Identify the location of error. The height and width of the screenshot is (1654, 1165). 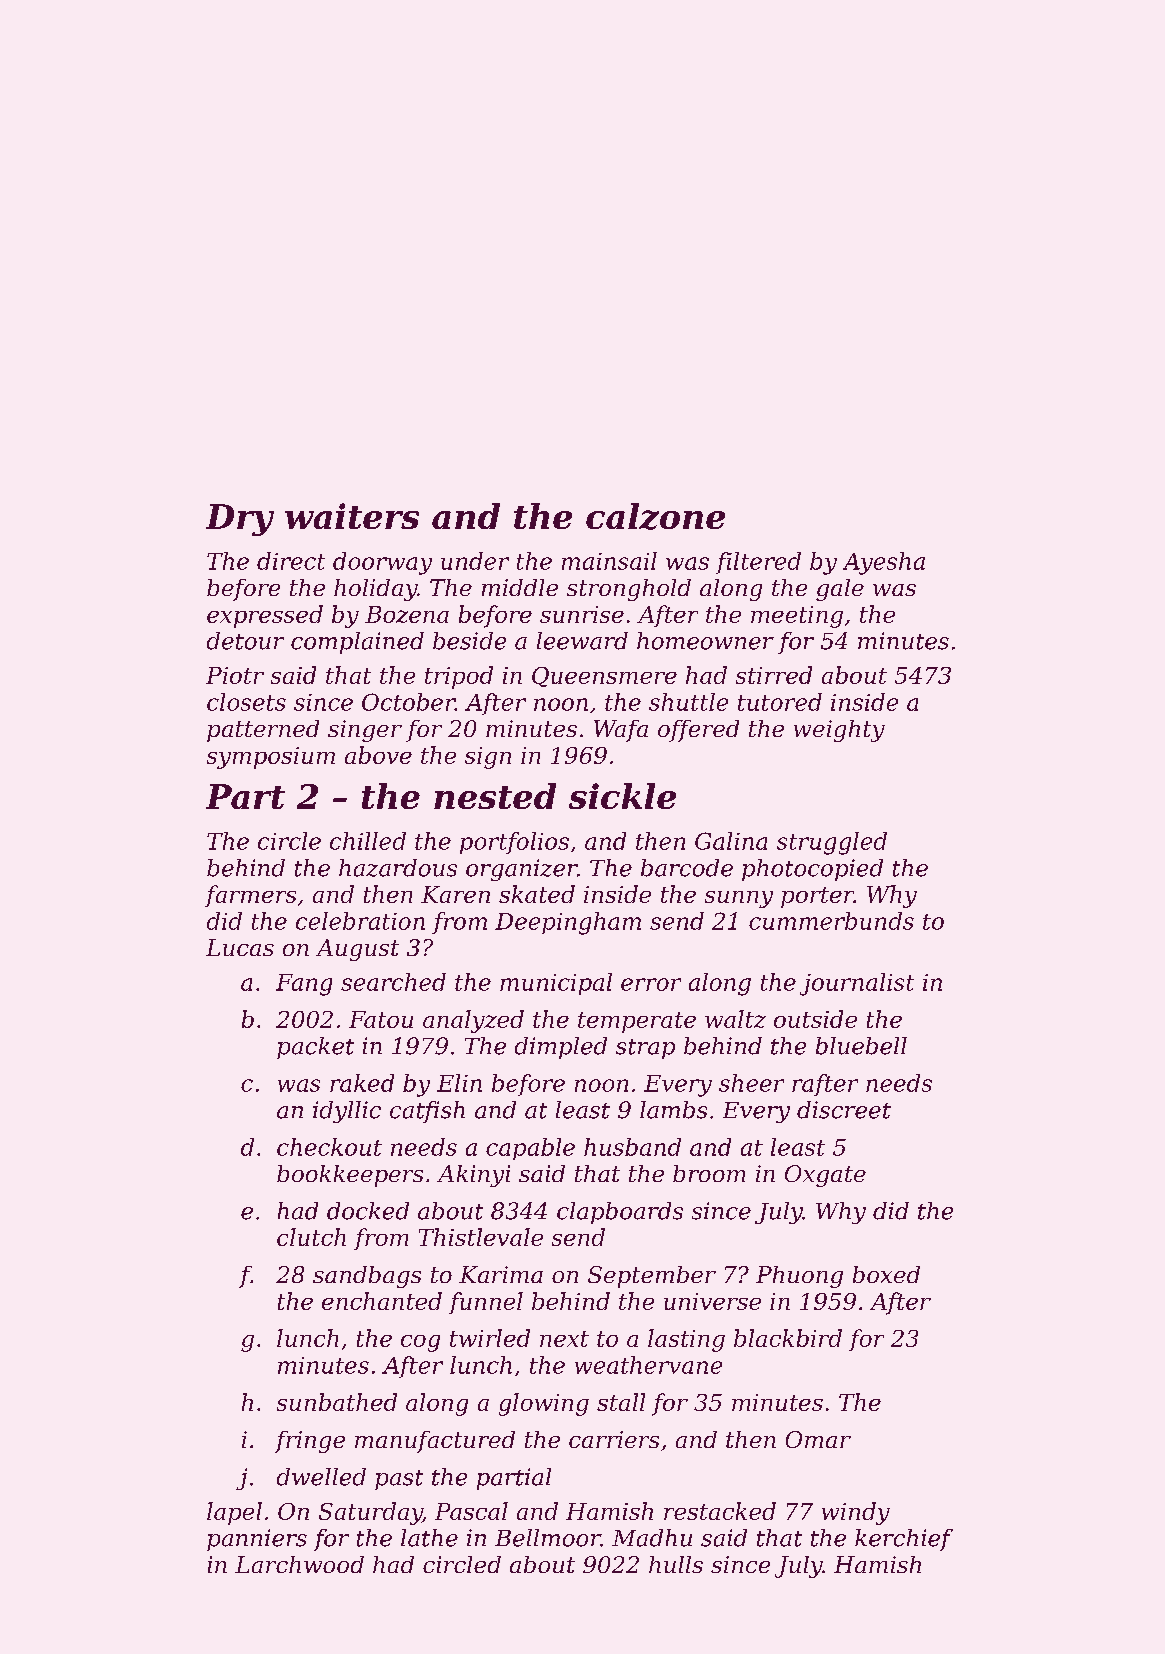
(651, 984).
